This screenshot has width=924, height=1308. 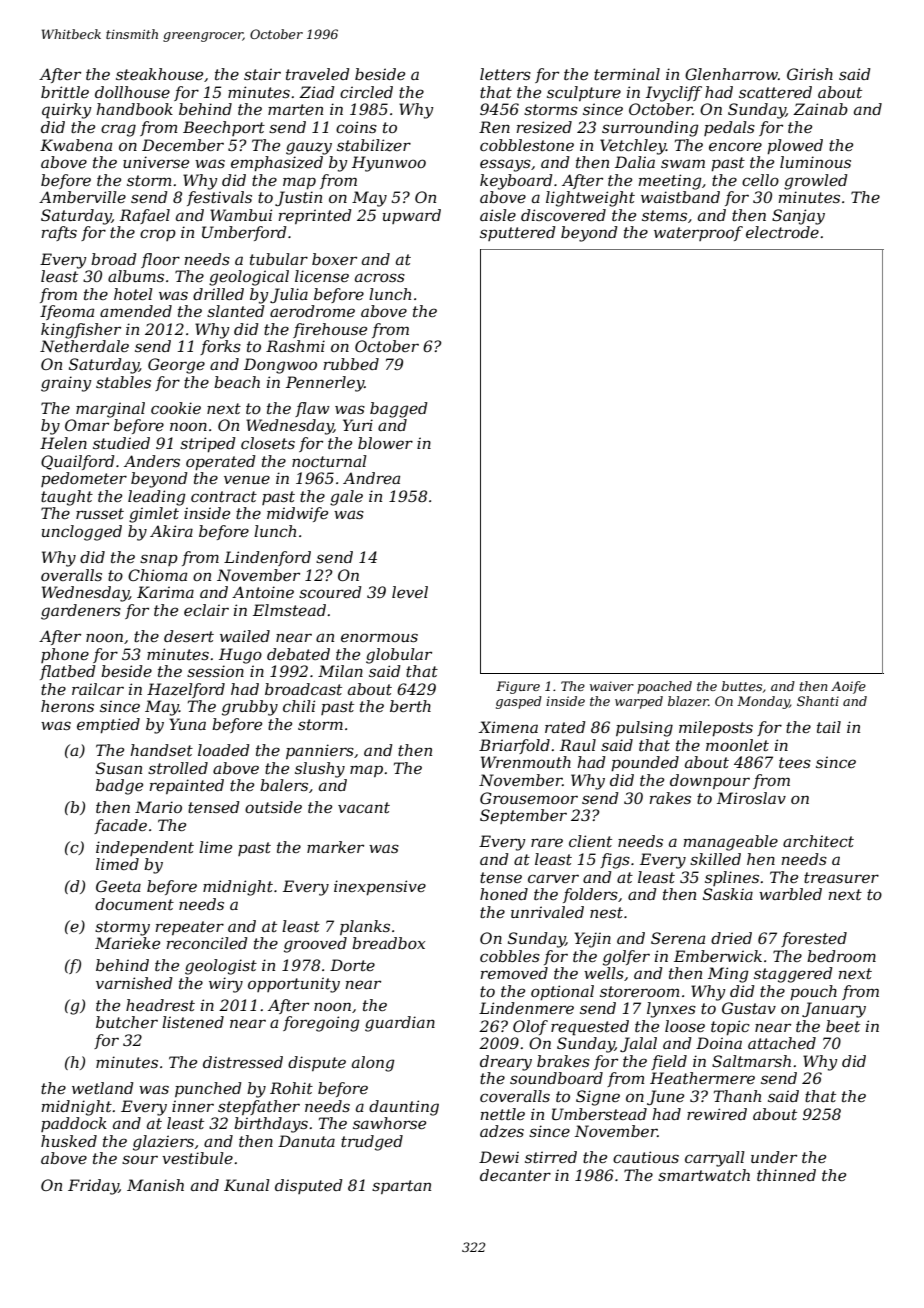 I want to click on globular, so click(x=399, y=656).
